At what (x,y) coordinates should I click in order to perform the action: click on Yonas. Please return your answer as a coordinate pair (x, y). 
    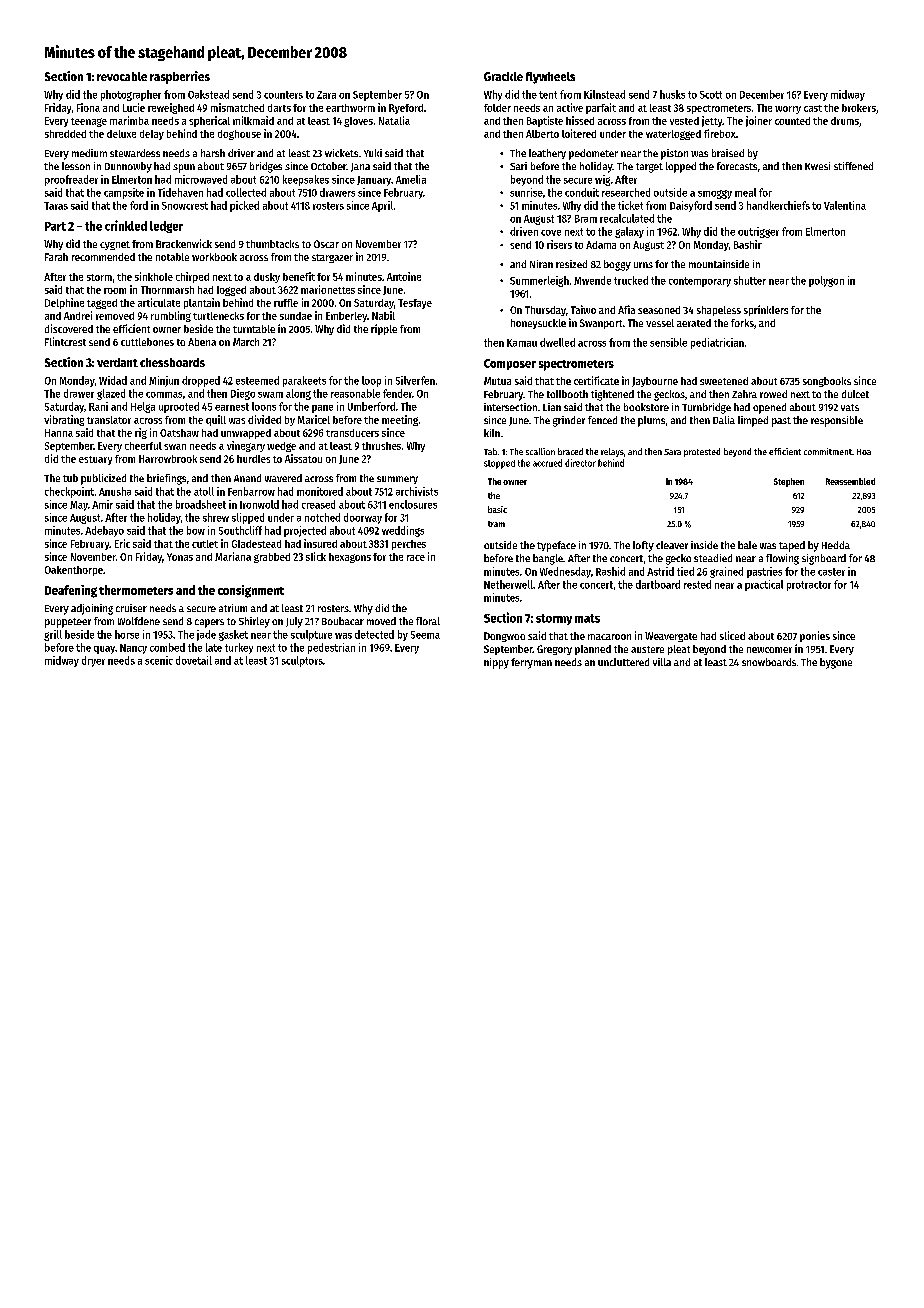
    Looking at the image, I should click on (180, 557).
